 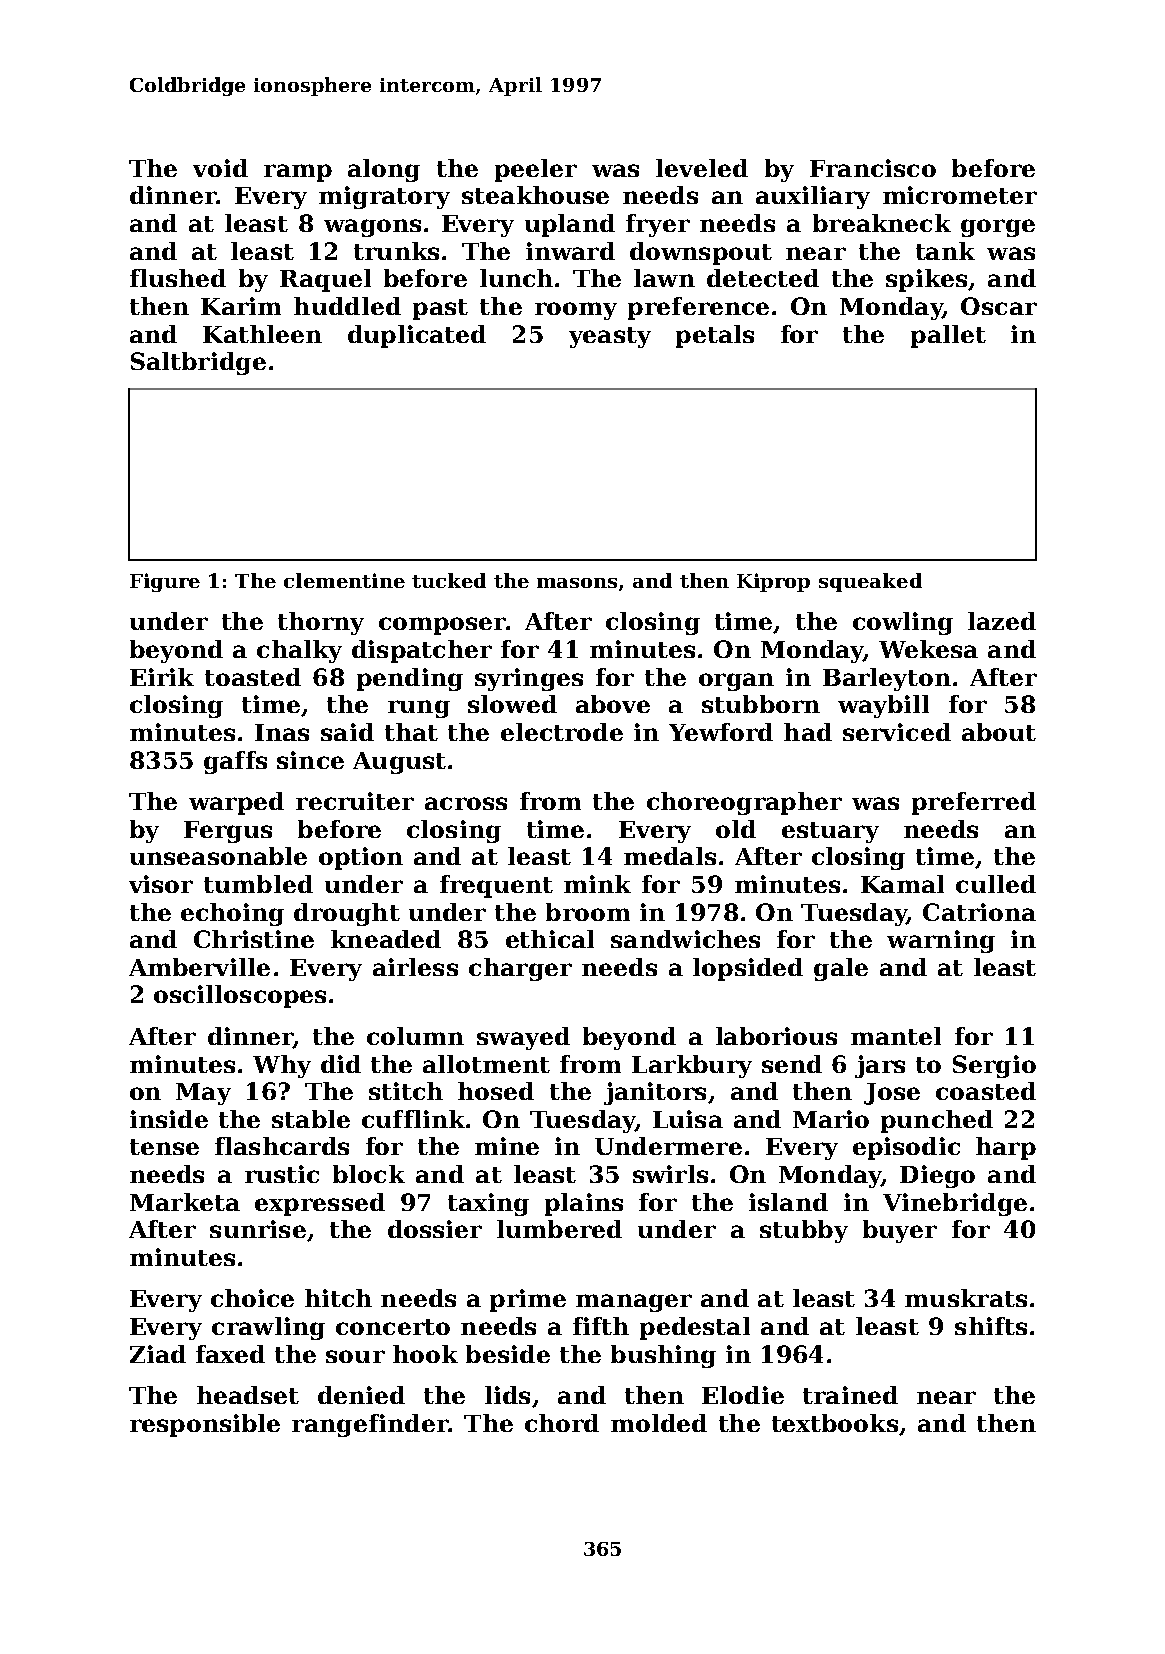 What do you see at coordinates (523, 1038) in the screenshot?
I see `swayed` at bounding box center [523, 1038].
